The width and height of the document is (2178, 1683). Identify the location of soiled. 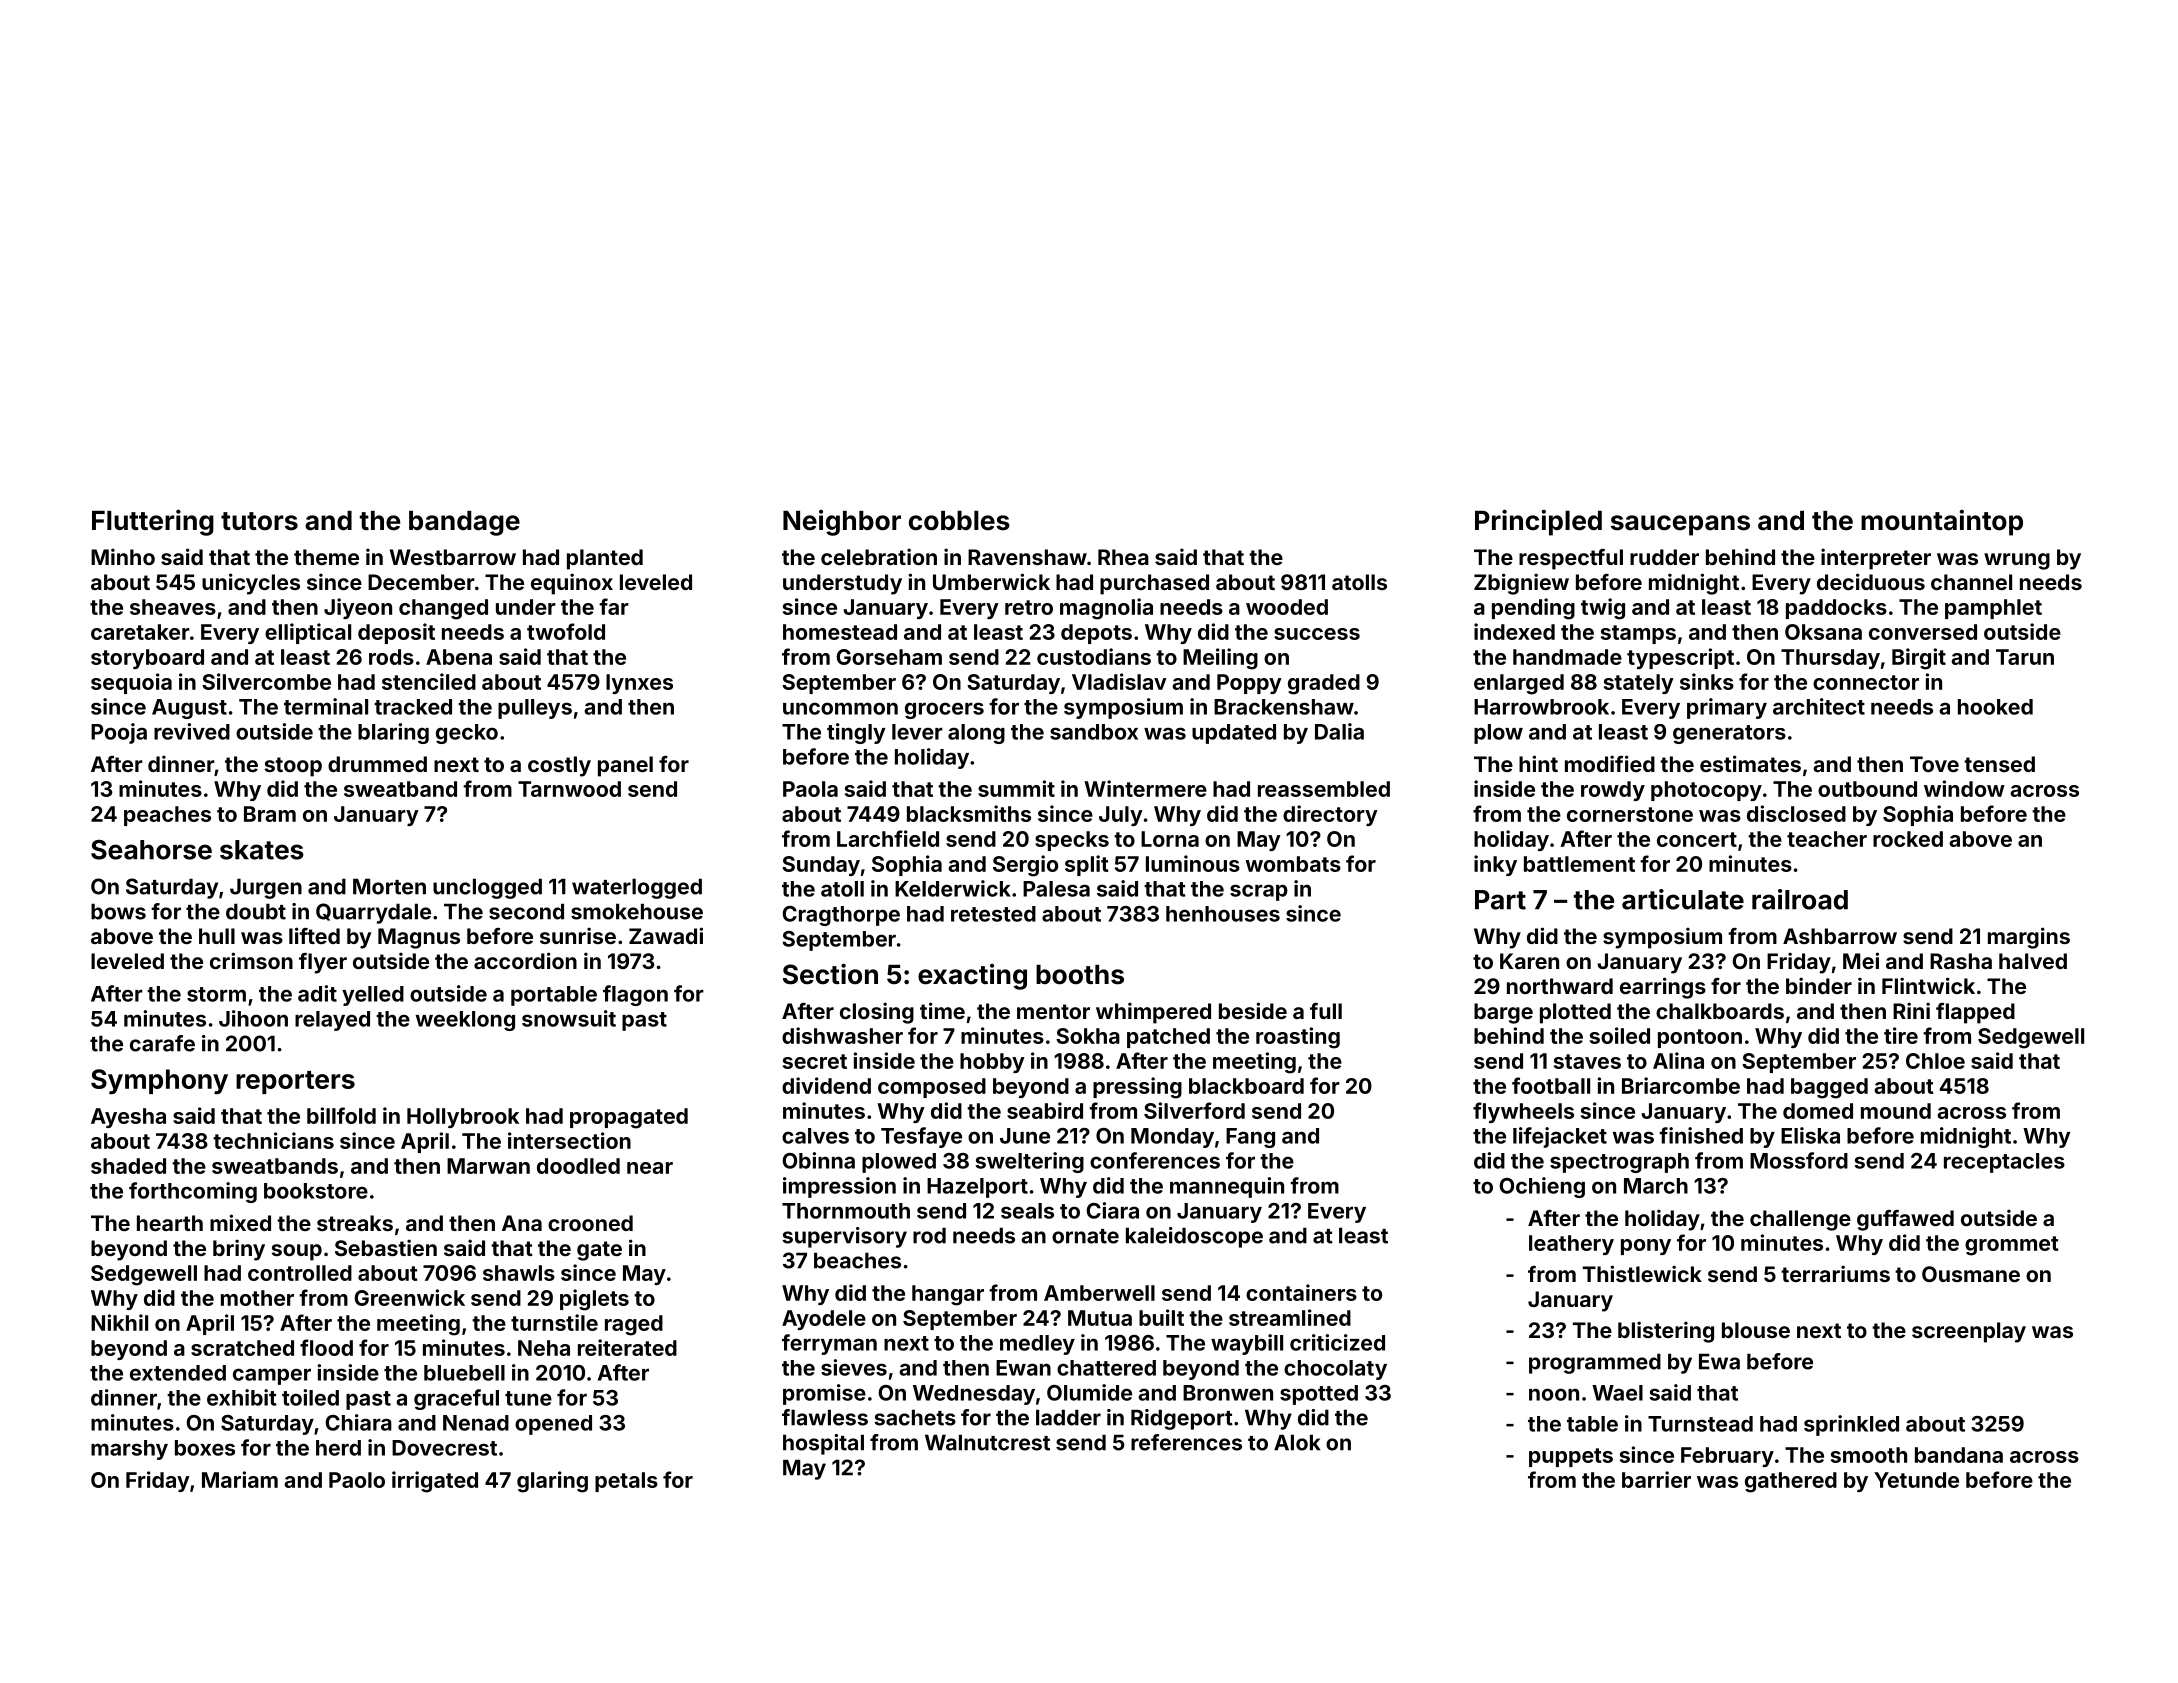
(1620, 1035).
